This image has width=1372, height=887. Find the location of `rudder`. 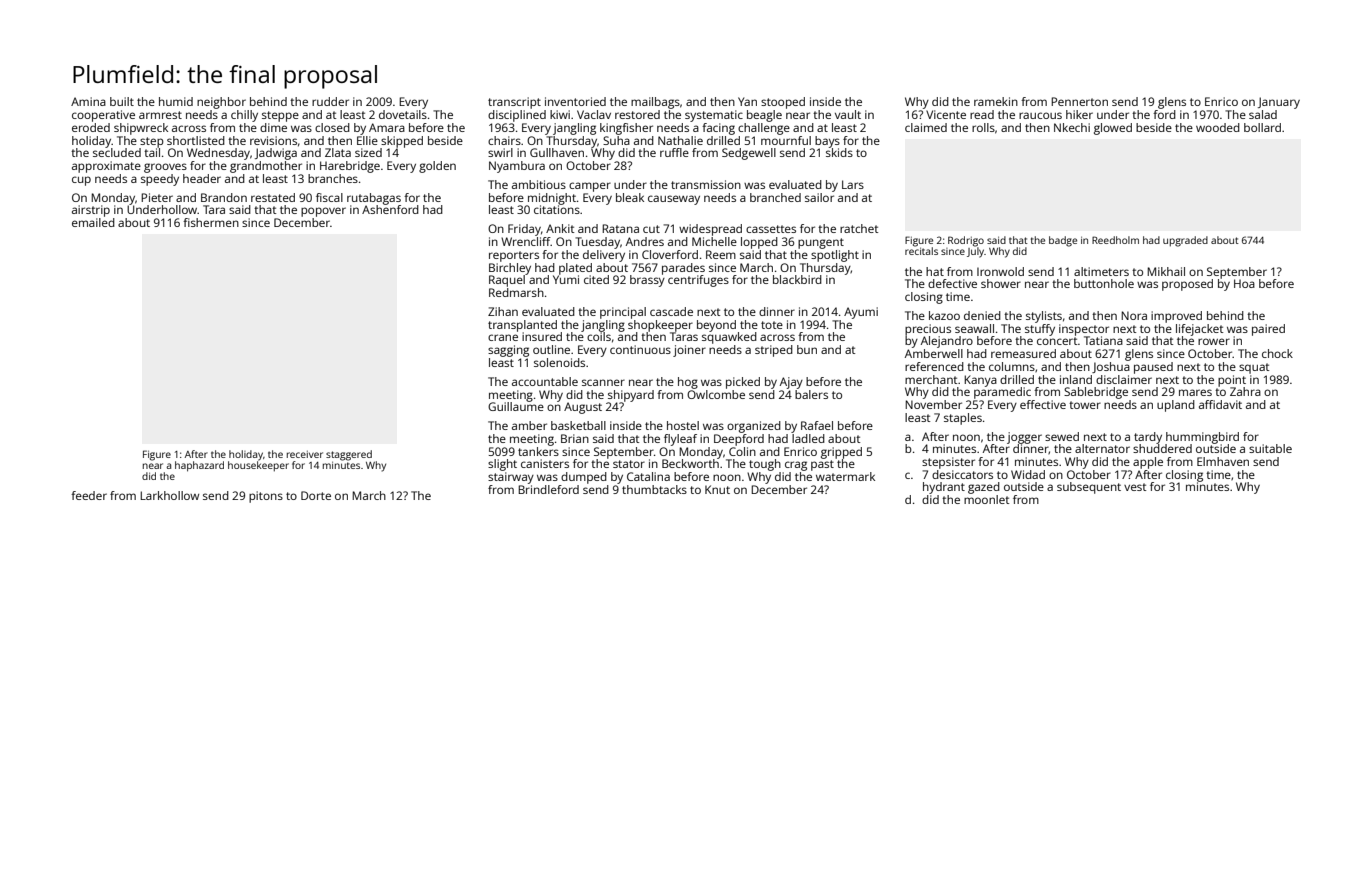

rudder is located at coordinates (330, 101).
